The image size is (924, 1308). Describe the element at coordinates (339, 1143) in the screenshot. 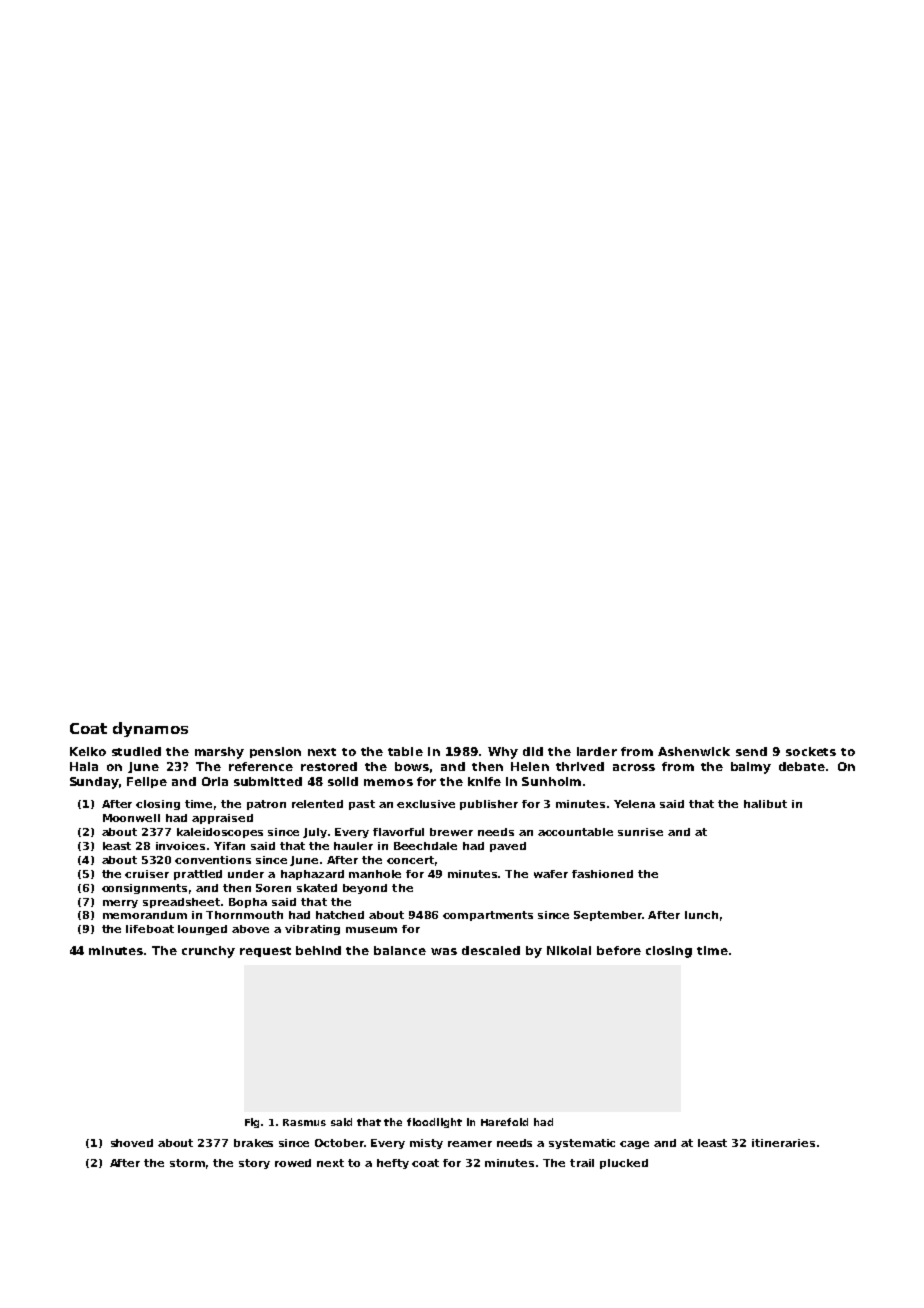

I see `October` at that location.
